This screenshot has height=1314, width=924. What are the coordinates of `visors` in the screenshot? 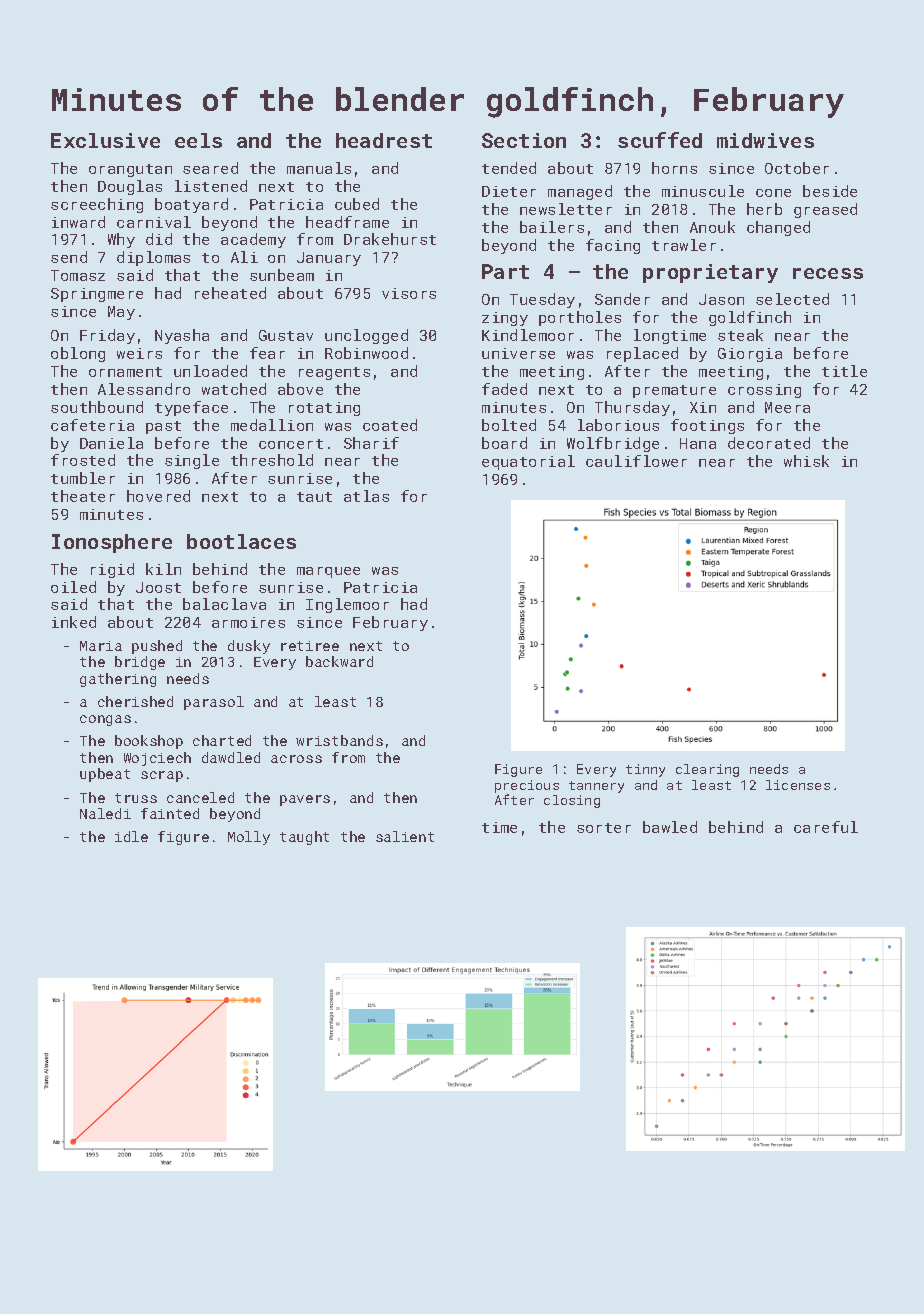 It's located at (409, 293).
